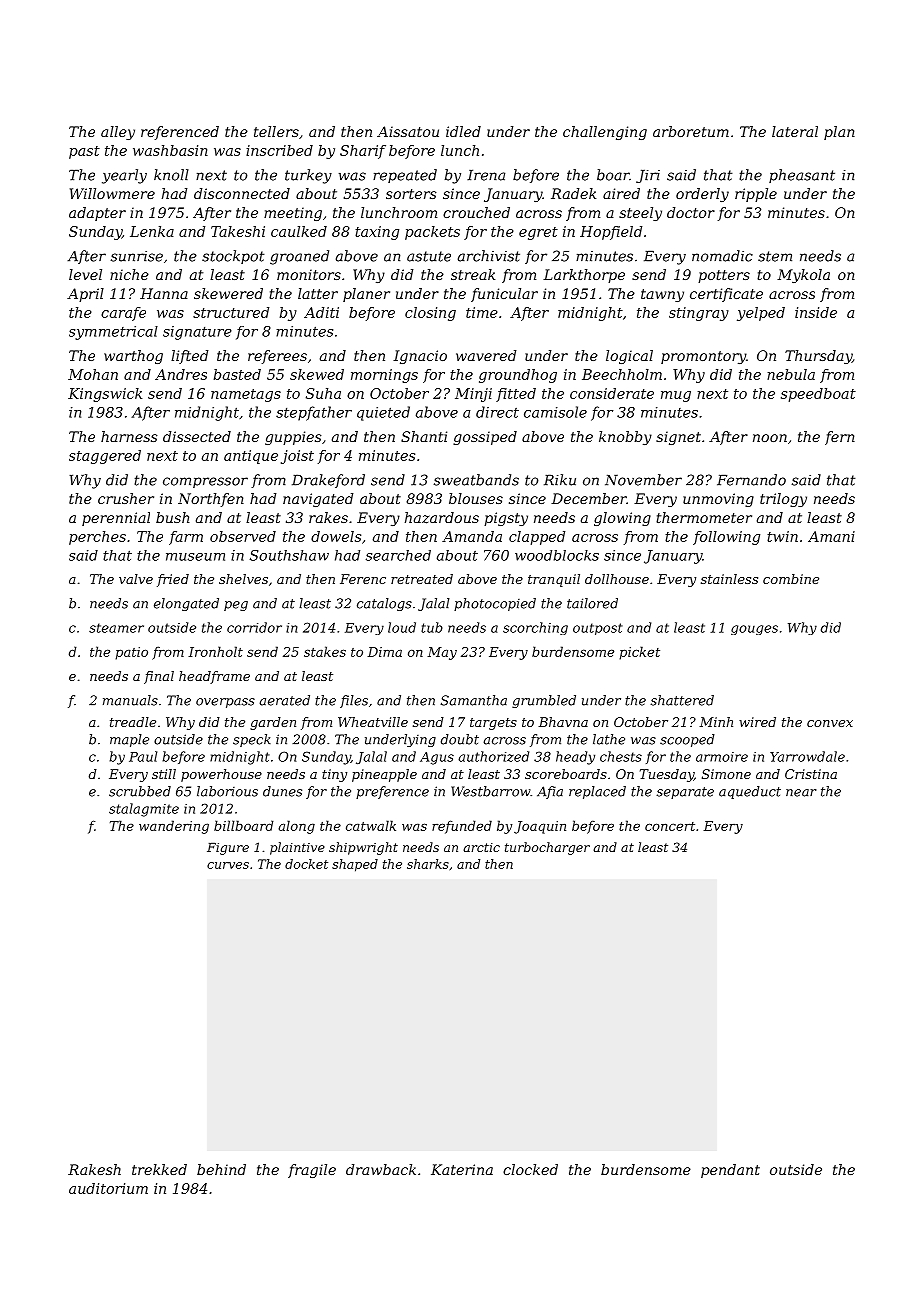 The width and height of the document is (924, 1308). I want to click on lateral, so click(795, 131).
